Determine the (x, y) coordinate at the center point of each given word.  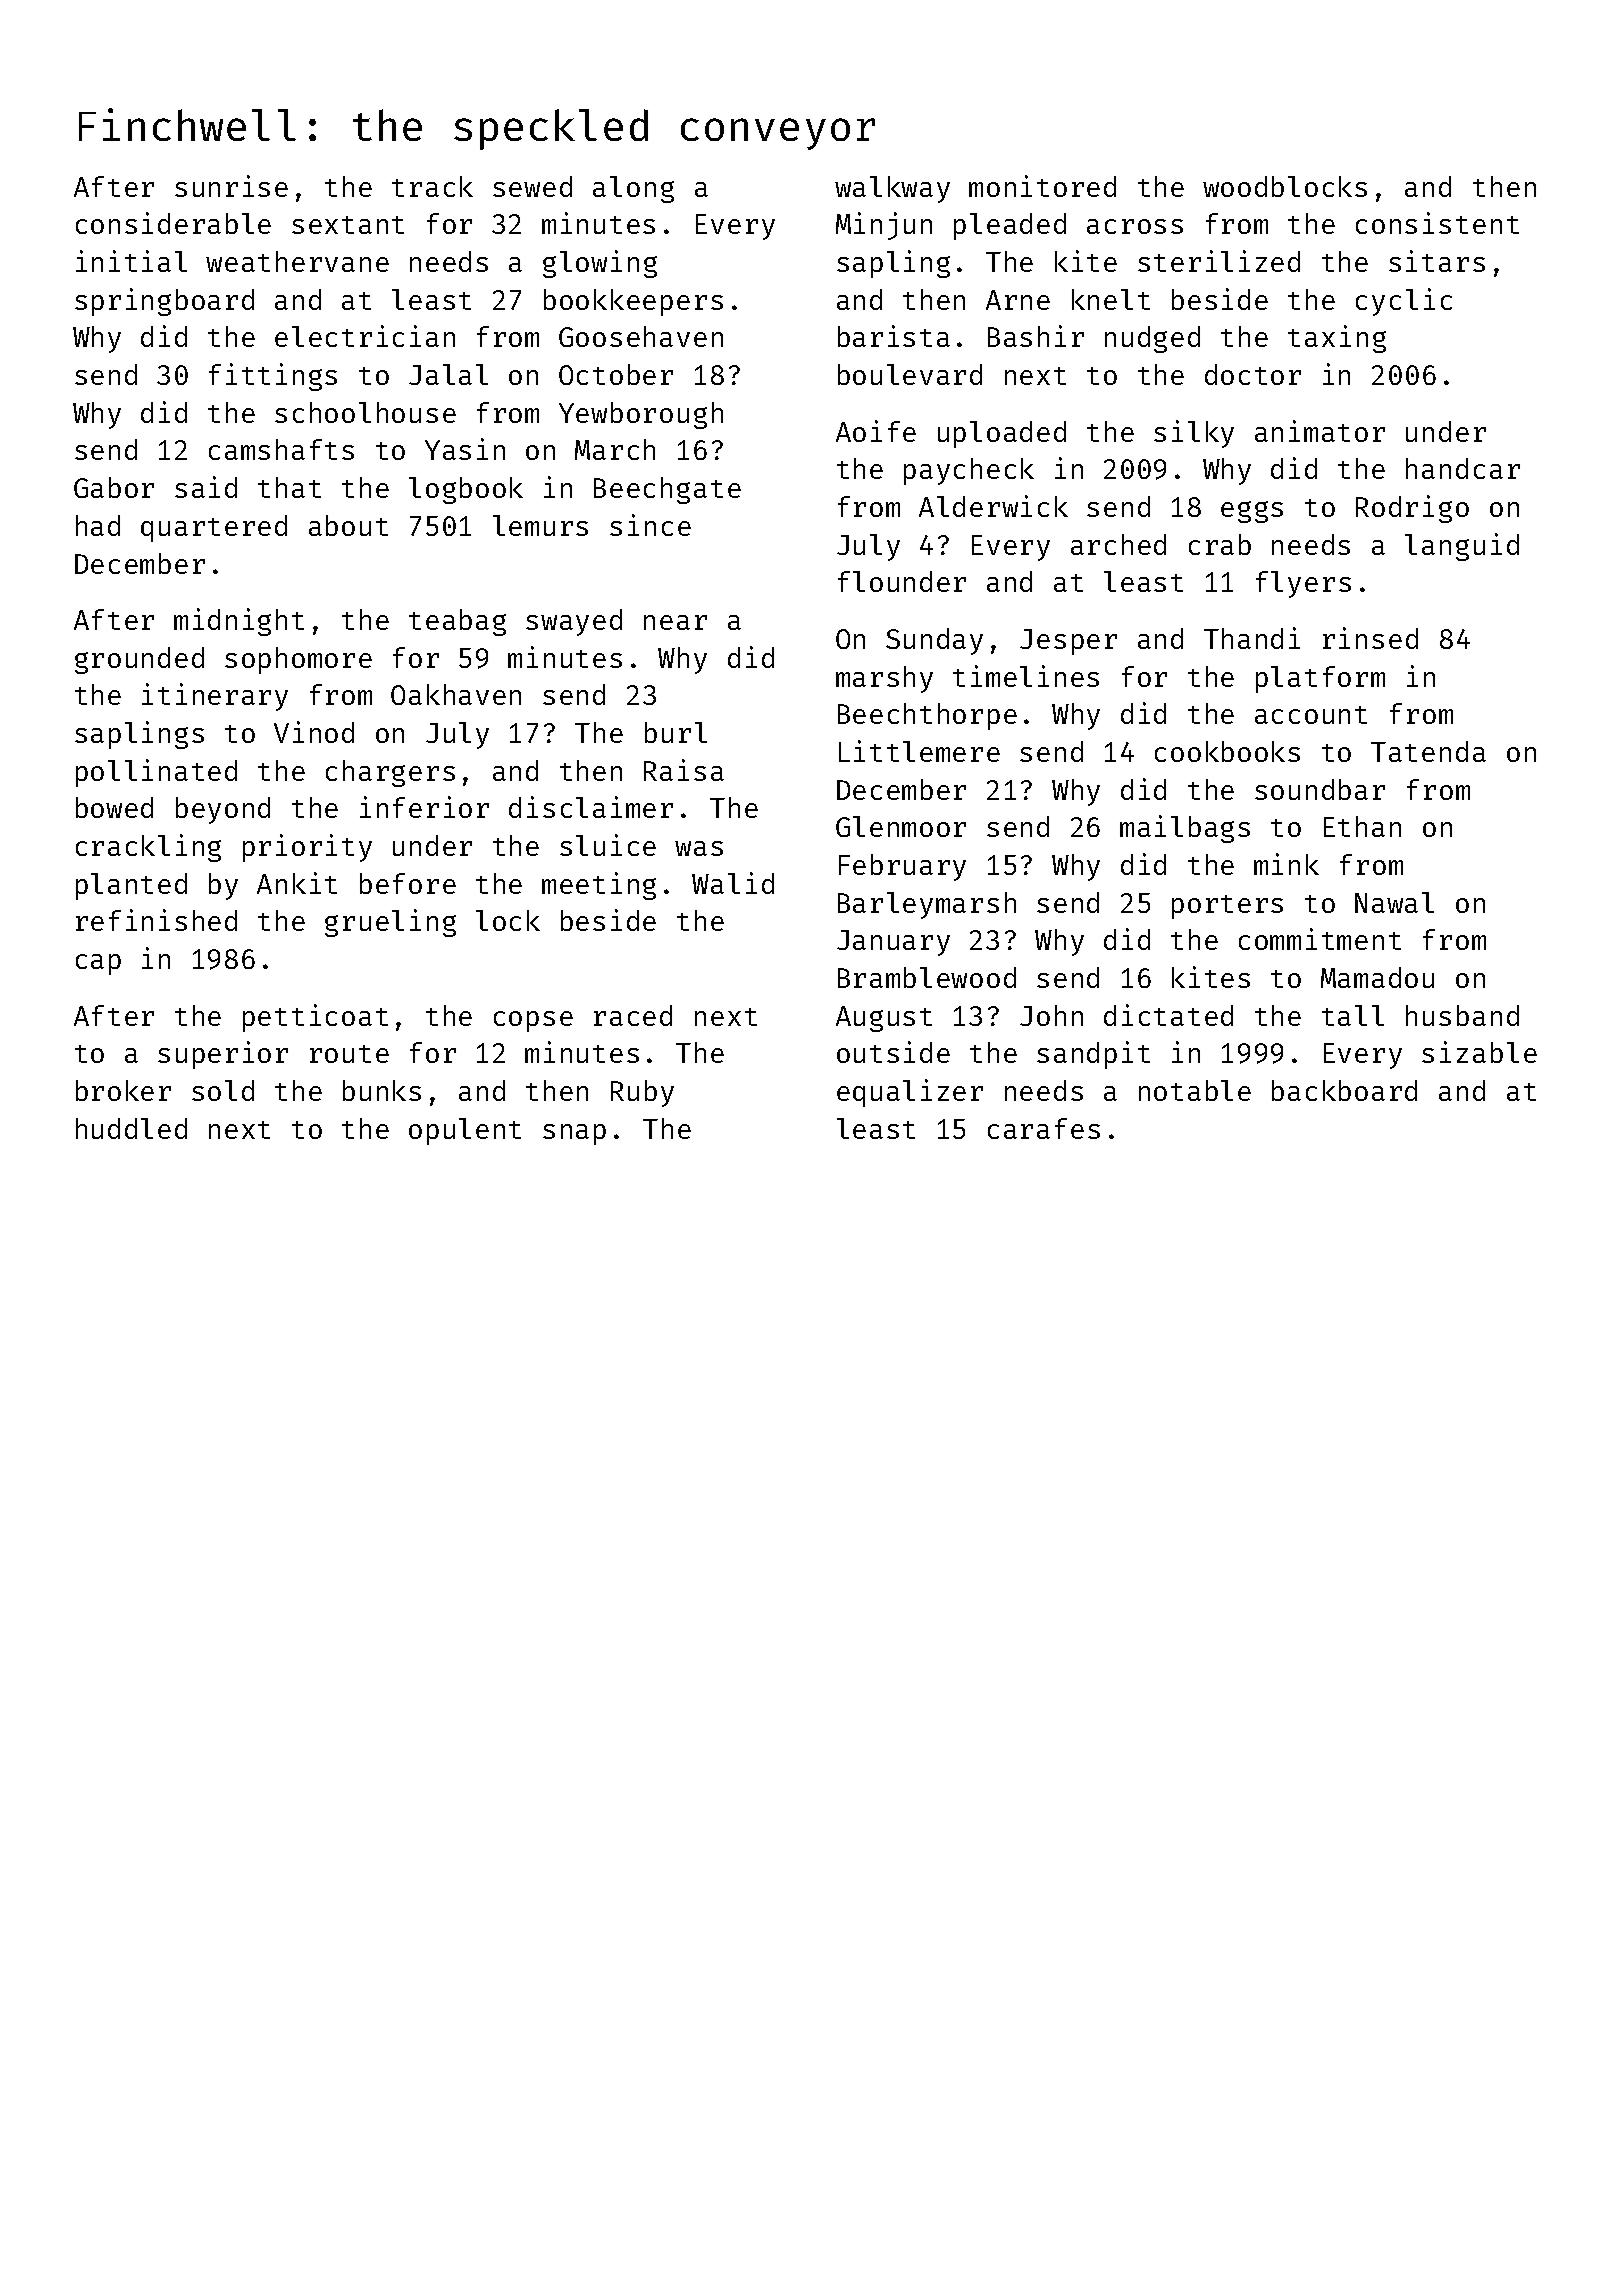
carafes (1044, 1128)
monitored (1042, 186)
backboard (1344, 1090)
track (432, 186)
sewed (532, 186)
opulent (465, 1131)
